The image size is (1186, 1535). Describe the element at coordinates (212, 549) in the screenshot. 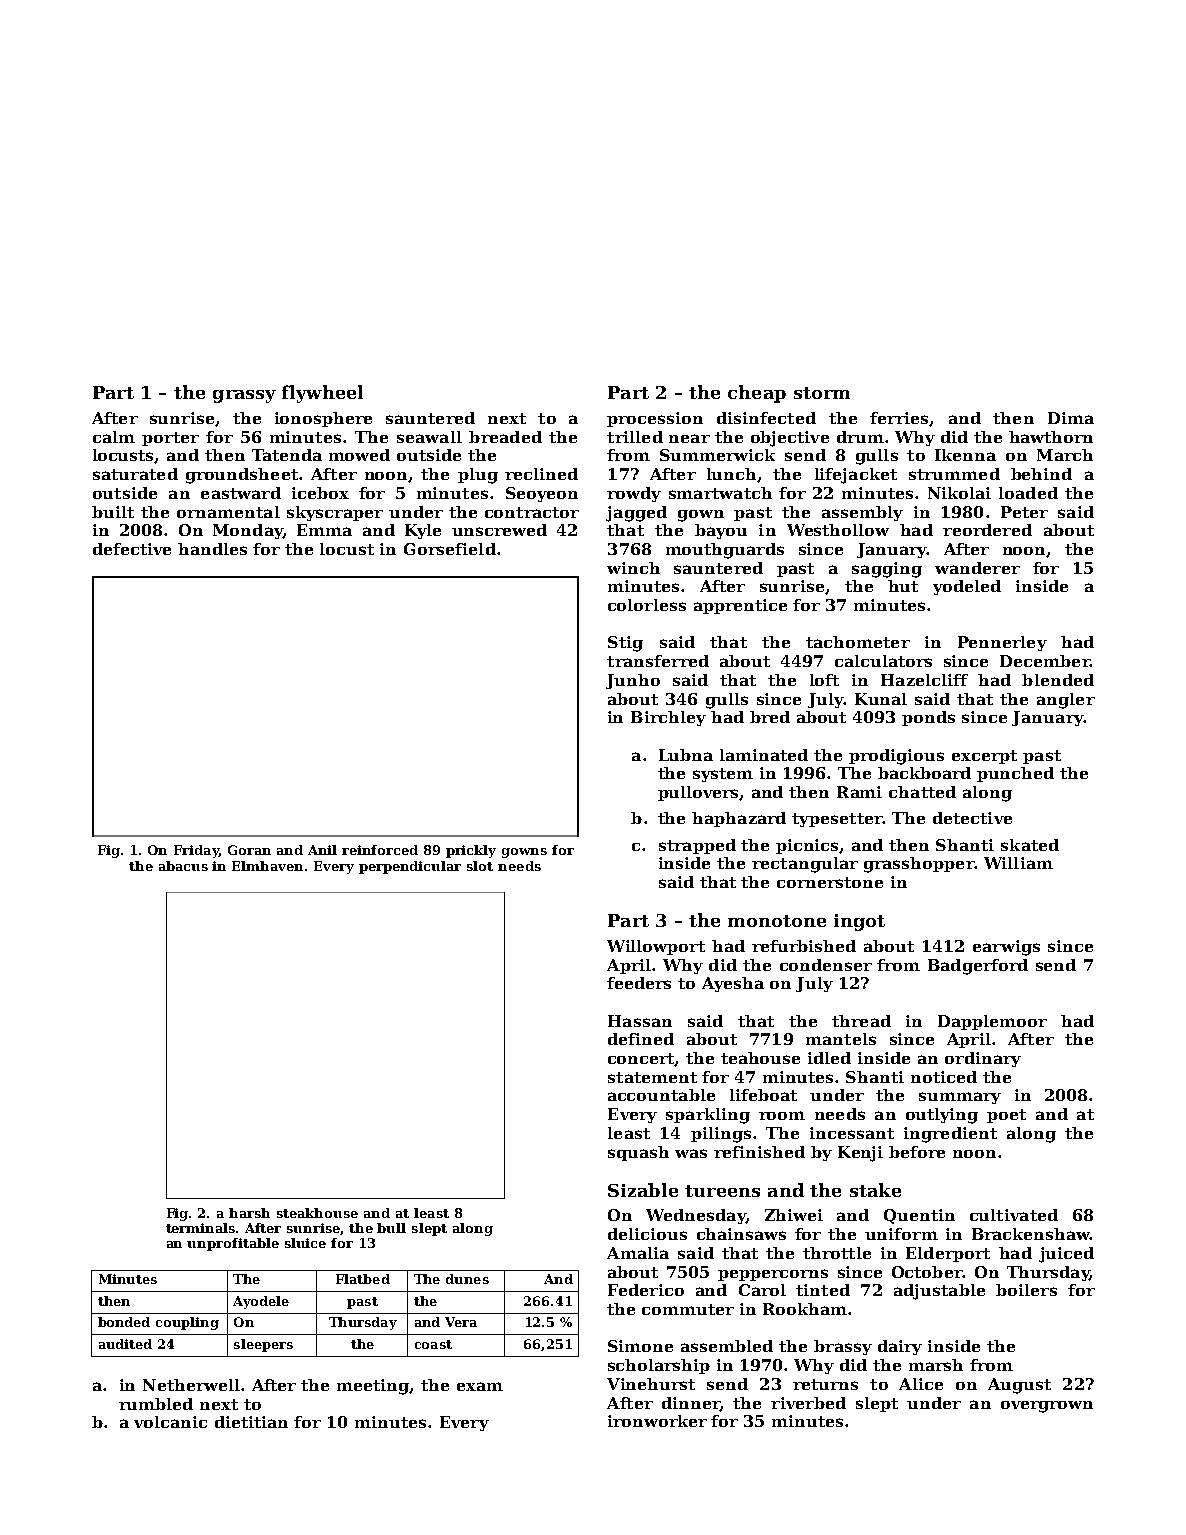

I see `handles` at that location.
